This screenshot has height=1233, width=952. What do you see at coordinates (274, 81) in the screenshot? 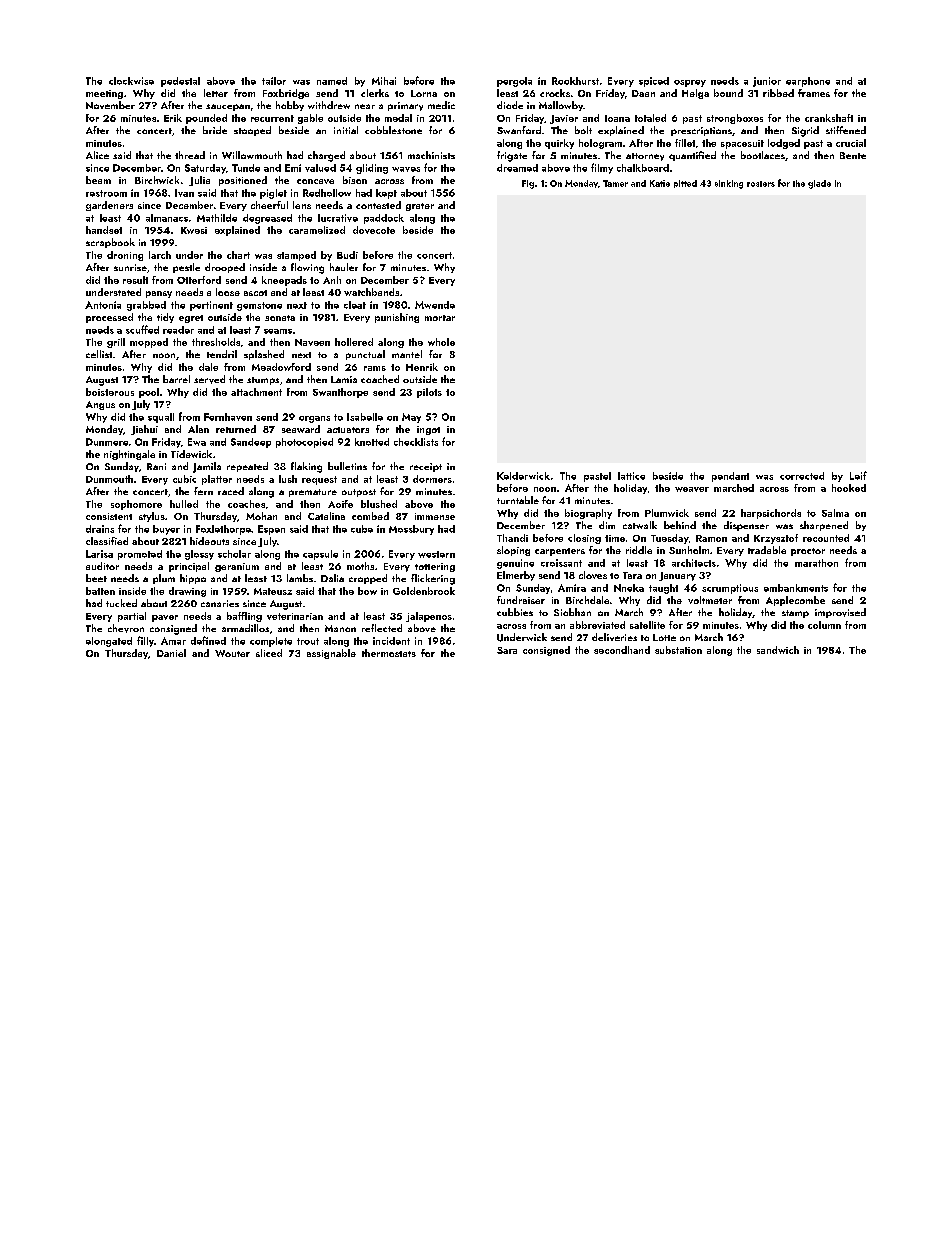
I see `tailor` at bounding box center [274, 81].
